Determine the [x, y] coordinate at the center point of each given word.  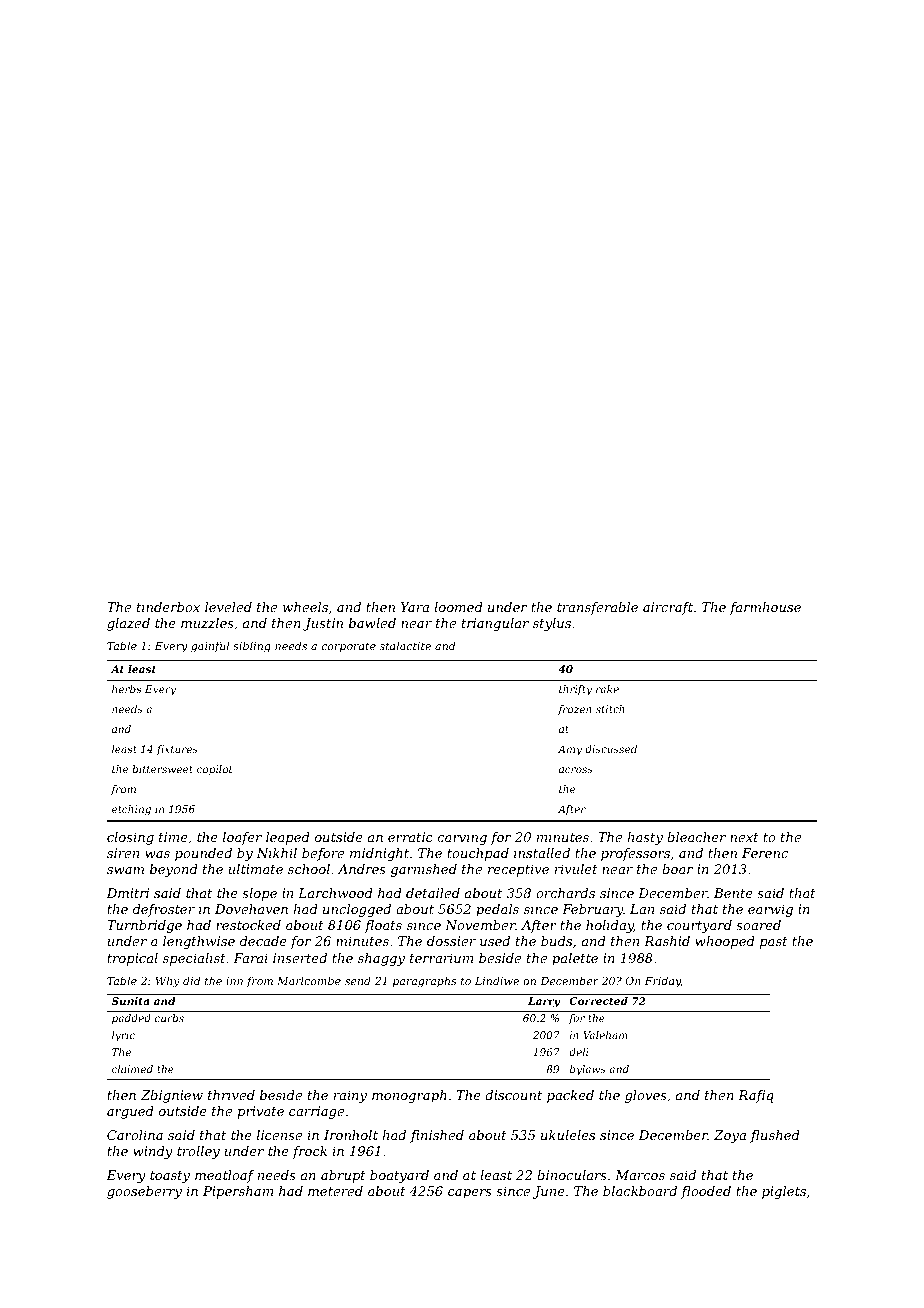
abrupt [343, 1176]
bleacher [696, 837]
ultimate [256, 869]
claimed [132, 1069]
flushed [775, 1136]
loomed [458, 607]
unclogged [357, 910]
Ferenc [765, 853]
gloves [646, 1096]
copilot [215, 770]
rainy [350, 1096]
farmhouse [765, 608]
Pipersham [238, 1192]
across [576, 770]
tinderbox [168, 607]
